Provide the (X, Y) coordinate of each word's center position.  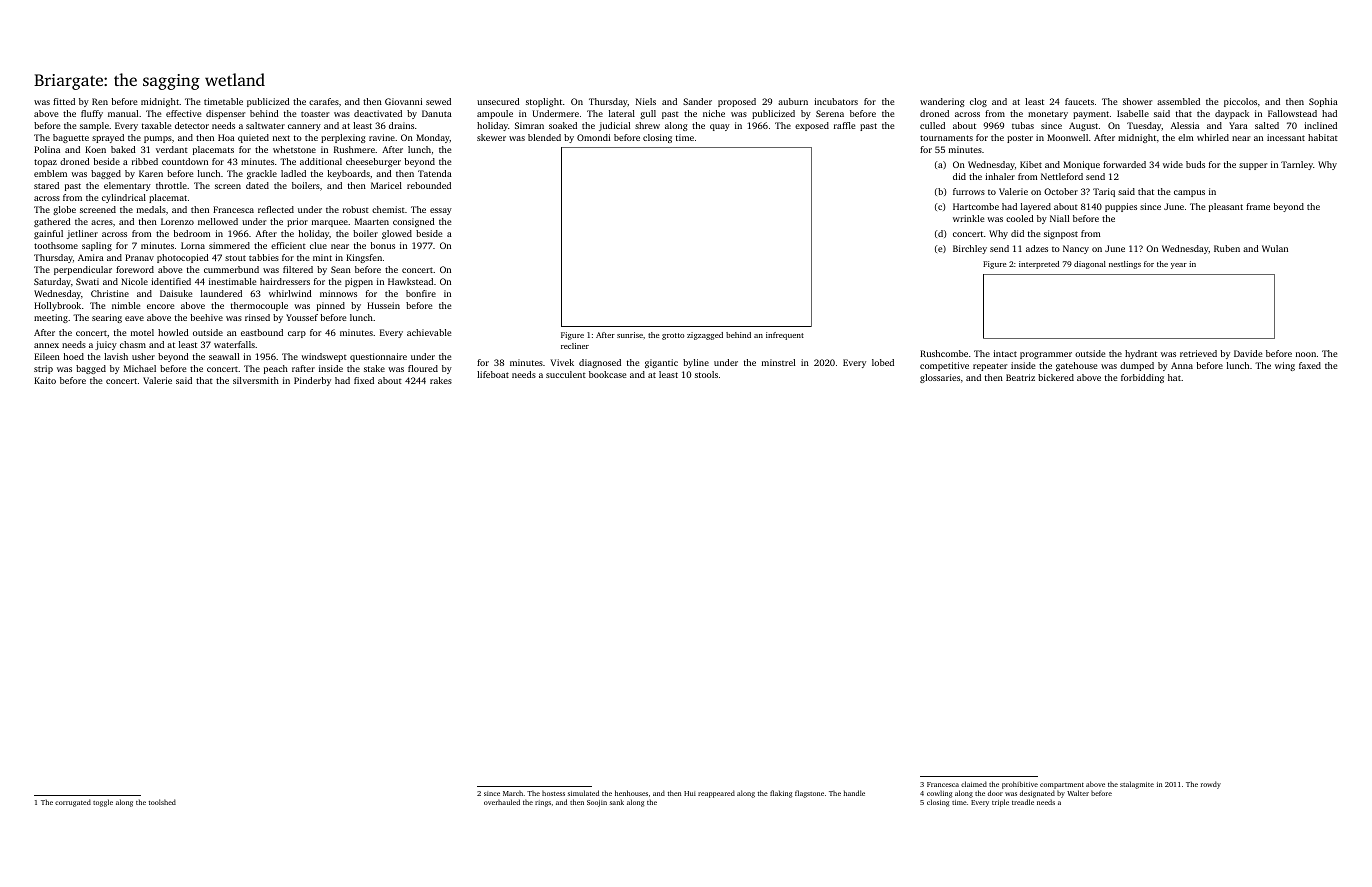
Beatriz (1020, 377)
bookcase (607, 374)
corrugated (73, 803)
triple (1000, 803)
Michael (140, 368)
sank (617, 802)
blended (544, 137)
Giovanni (403, 101)
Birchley (970, 249)
